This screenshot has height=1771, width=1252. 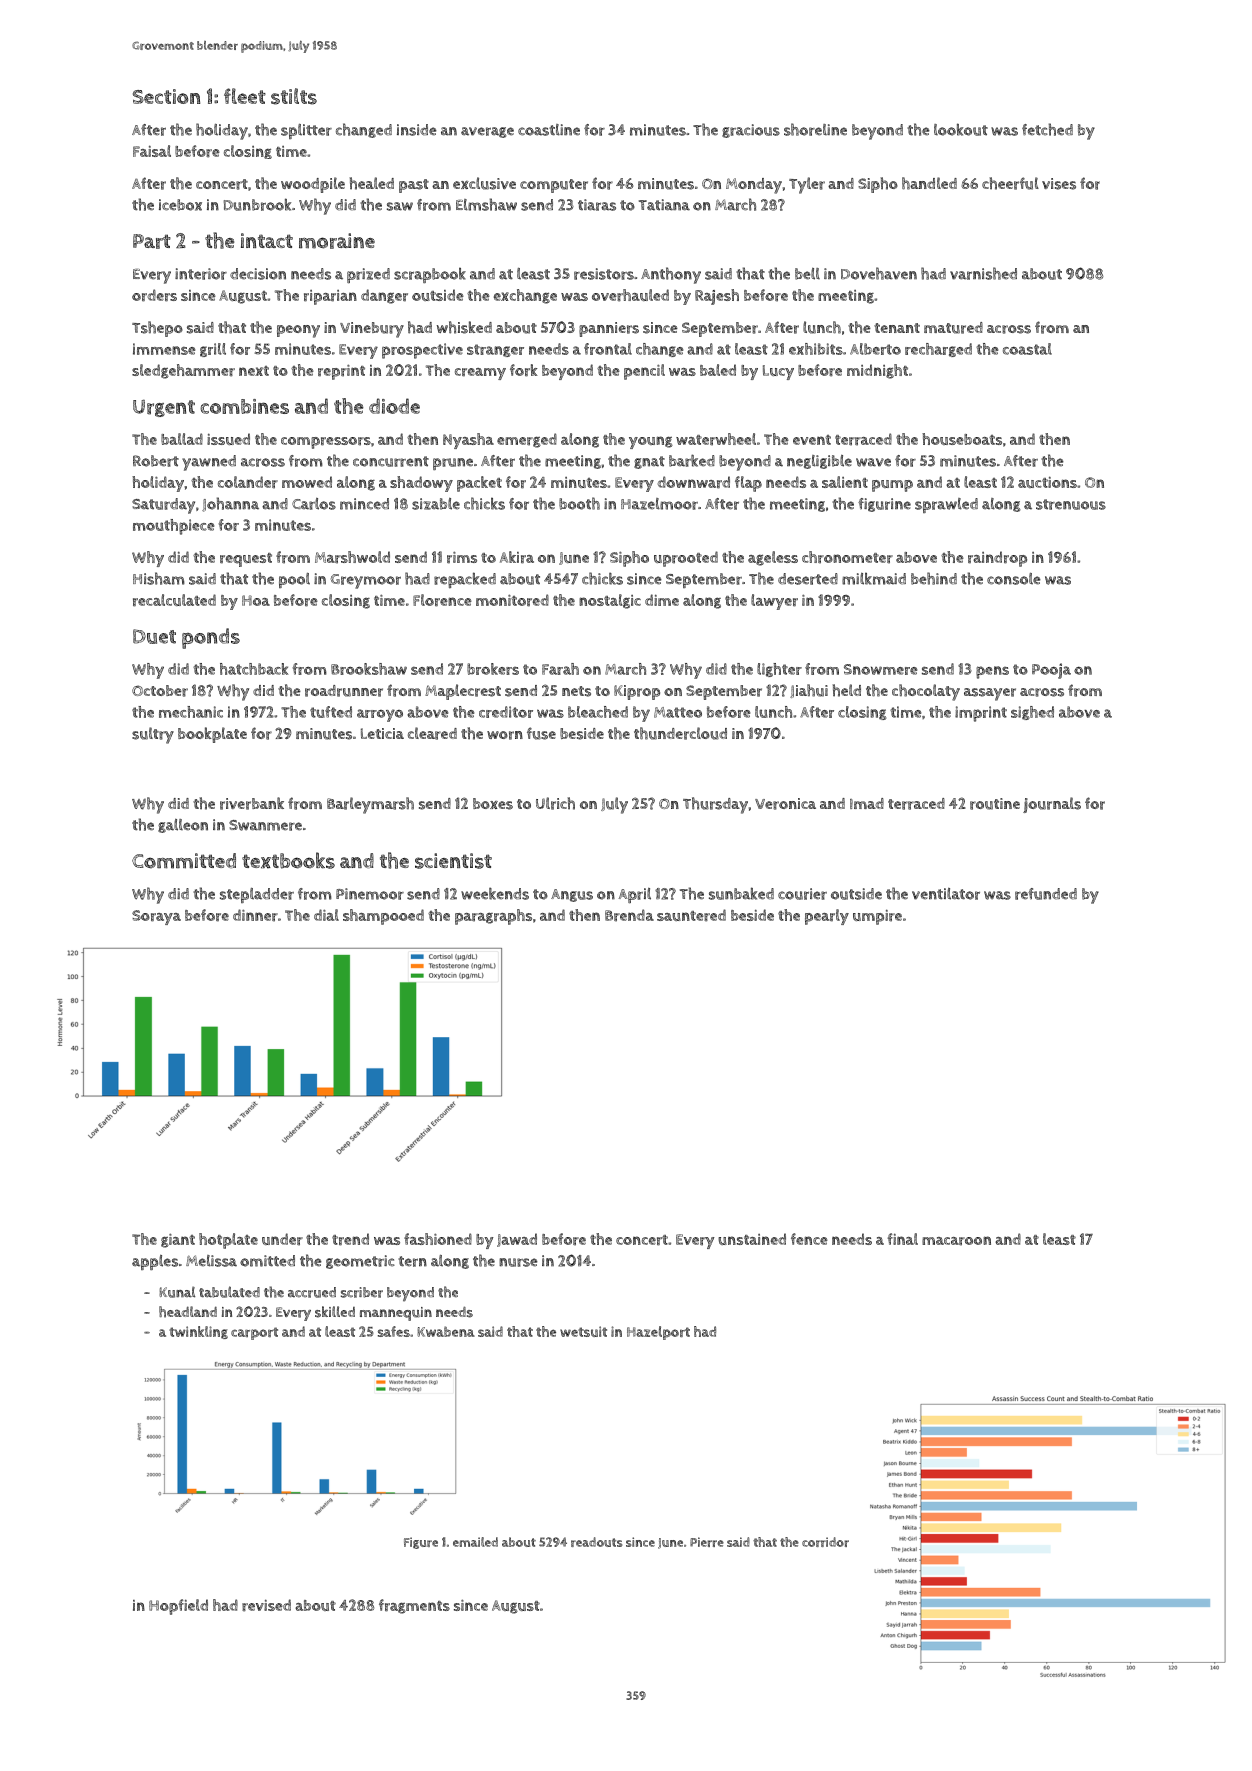 What do you see at coordinates (446, 1331) in the screenshot?
I see `Kwabena` at bounding box center [446, 1331].
